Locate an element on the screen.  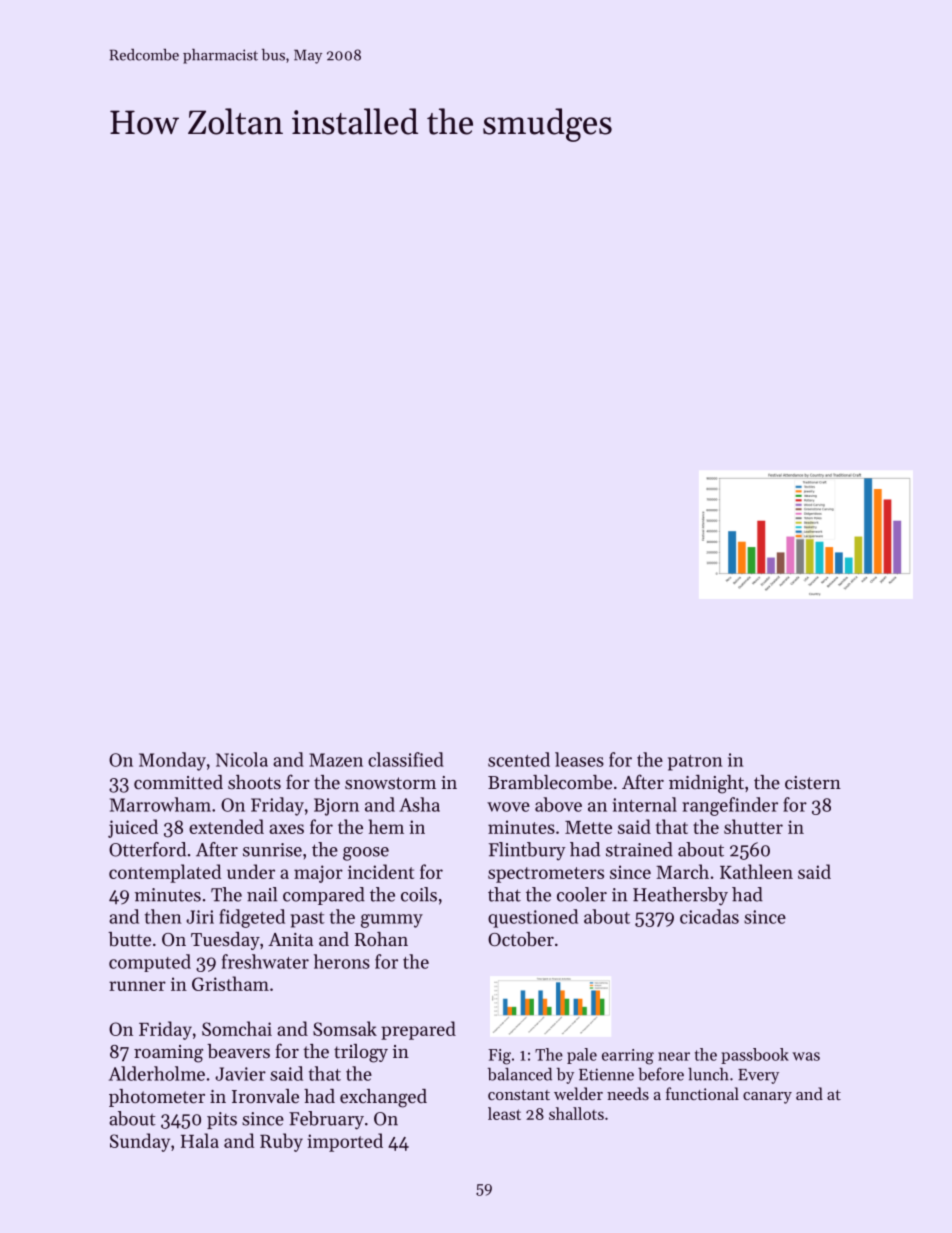
freshwater is located at coordinates (265, 961).
